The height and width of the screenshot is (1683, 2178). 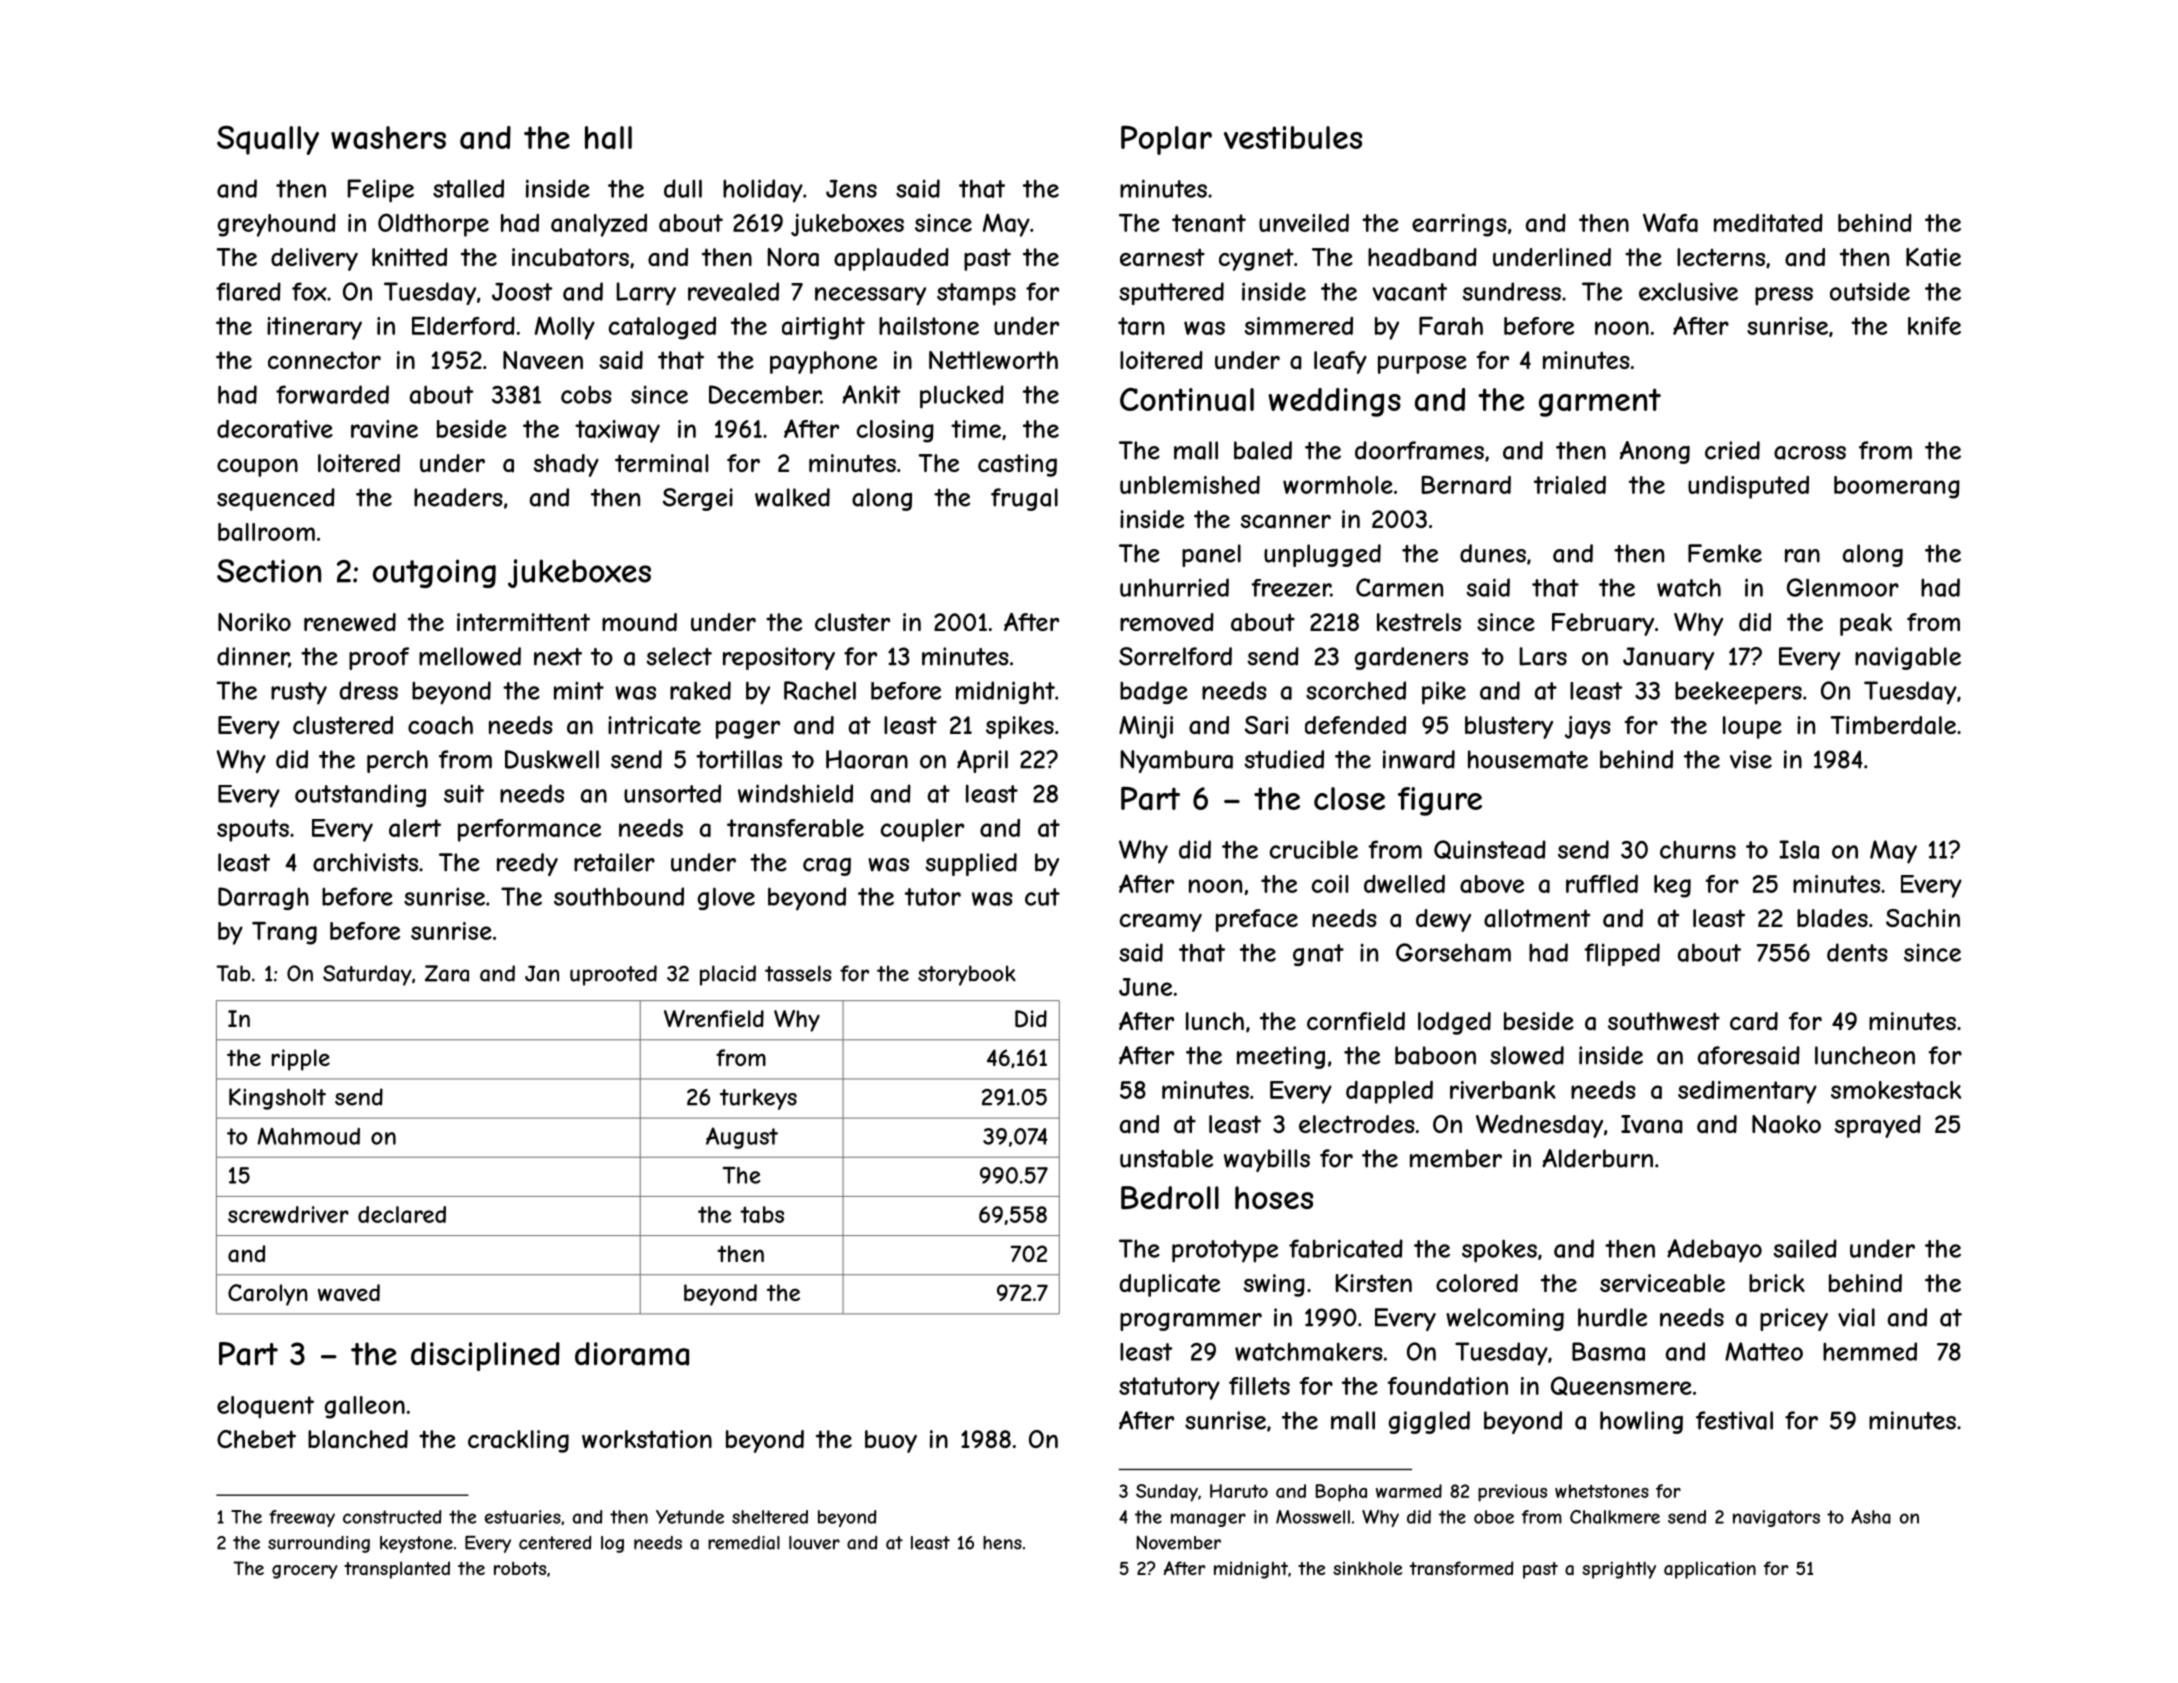 I want to click on earrings, so click(x=1459, y=225).
